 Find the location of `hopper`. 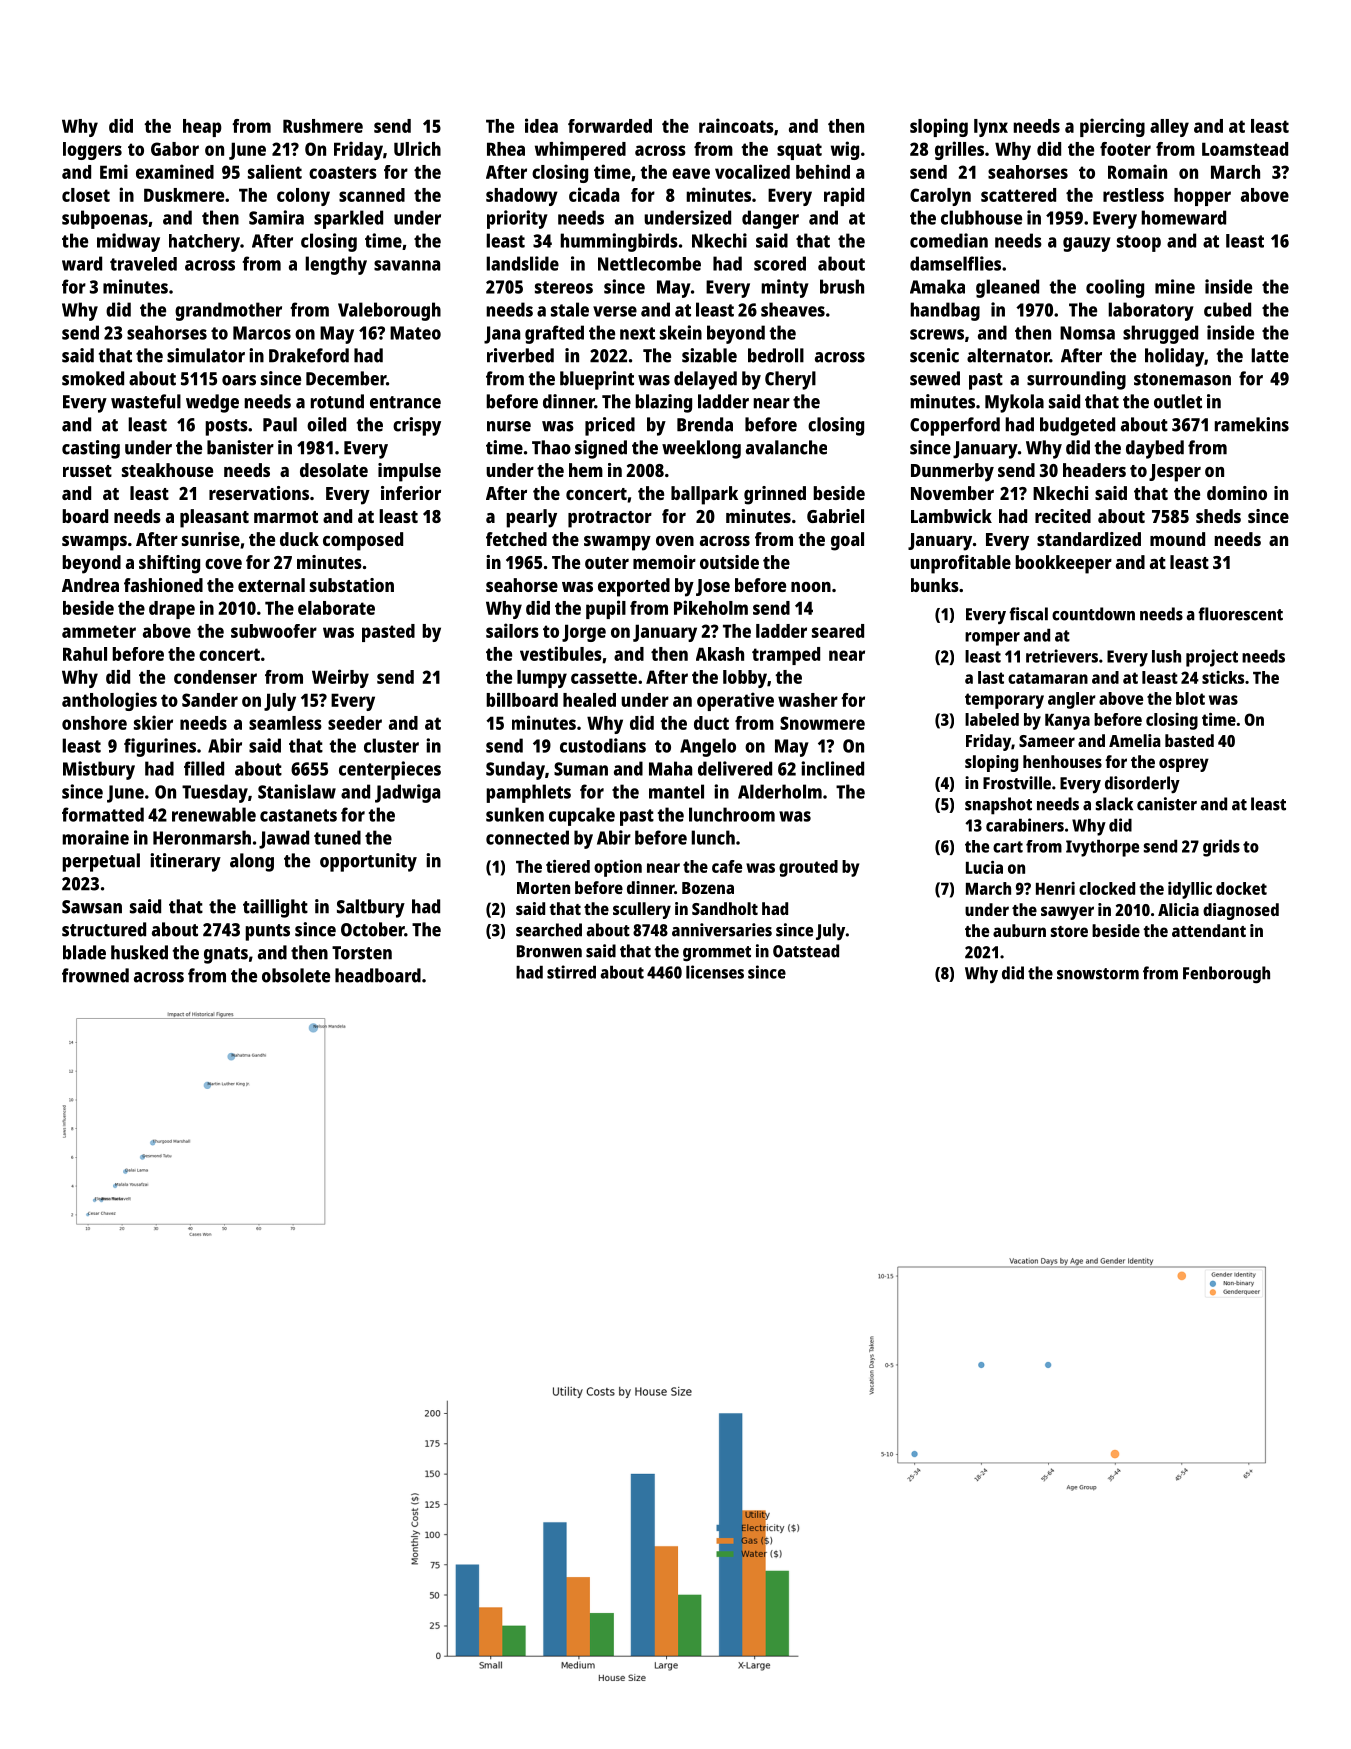

hopper is located at coordinates (1202, 197).
